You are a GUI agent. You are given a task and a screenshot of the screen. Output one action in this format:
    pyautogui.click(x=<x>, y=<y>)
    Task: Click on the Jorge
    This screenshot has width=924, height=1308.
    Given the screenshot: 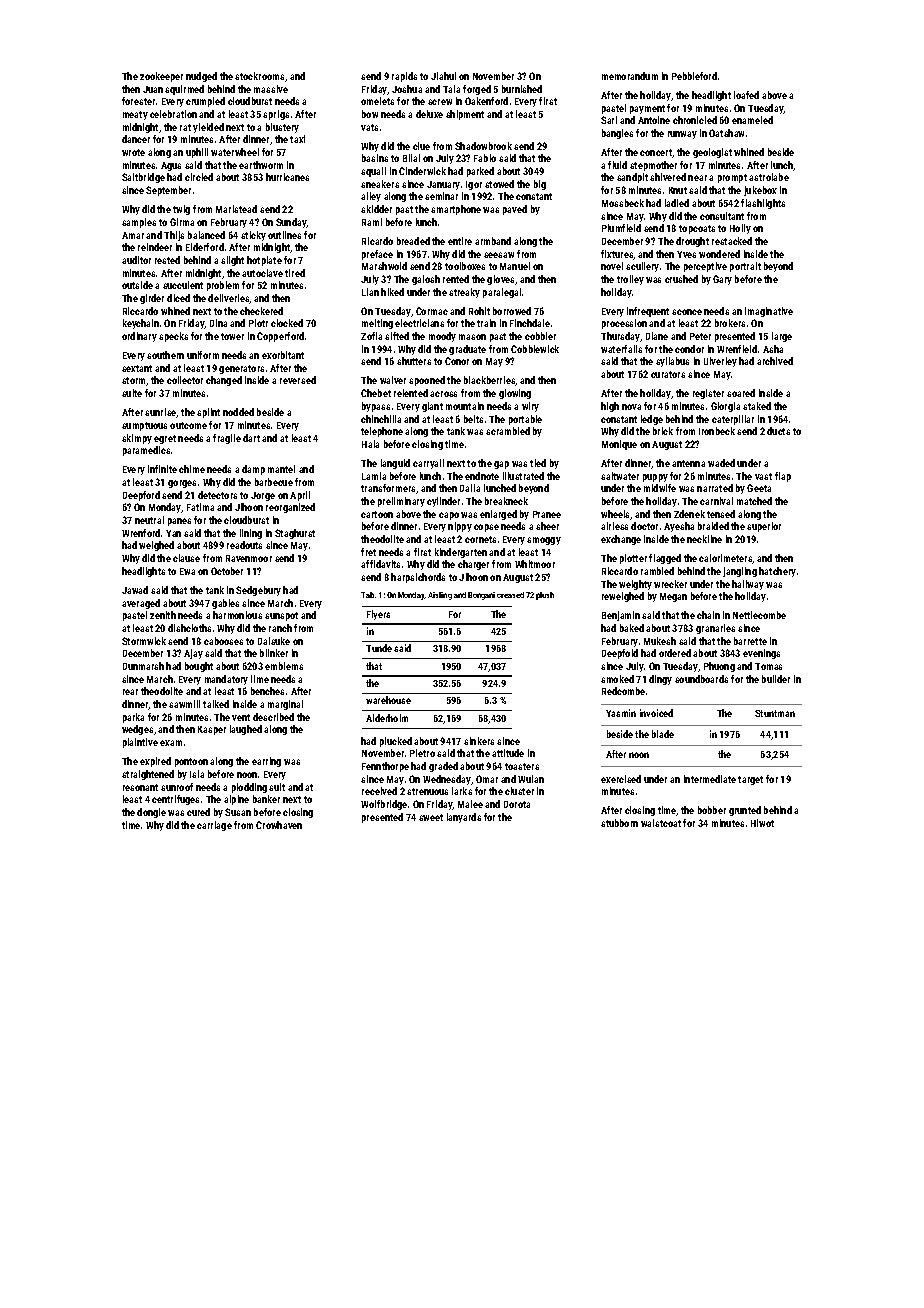 What is the action you would take?
    pyautogui.click(x=263, y=496)
